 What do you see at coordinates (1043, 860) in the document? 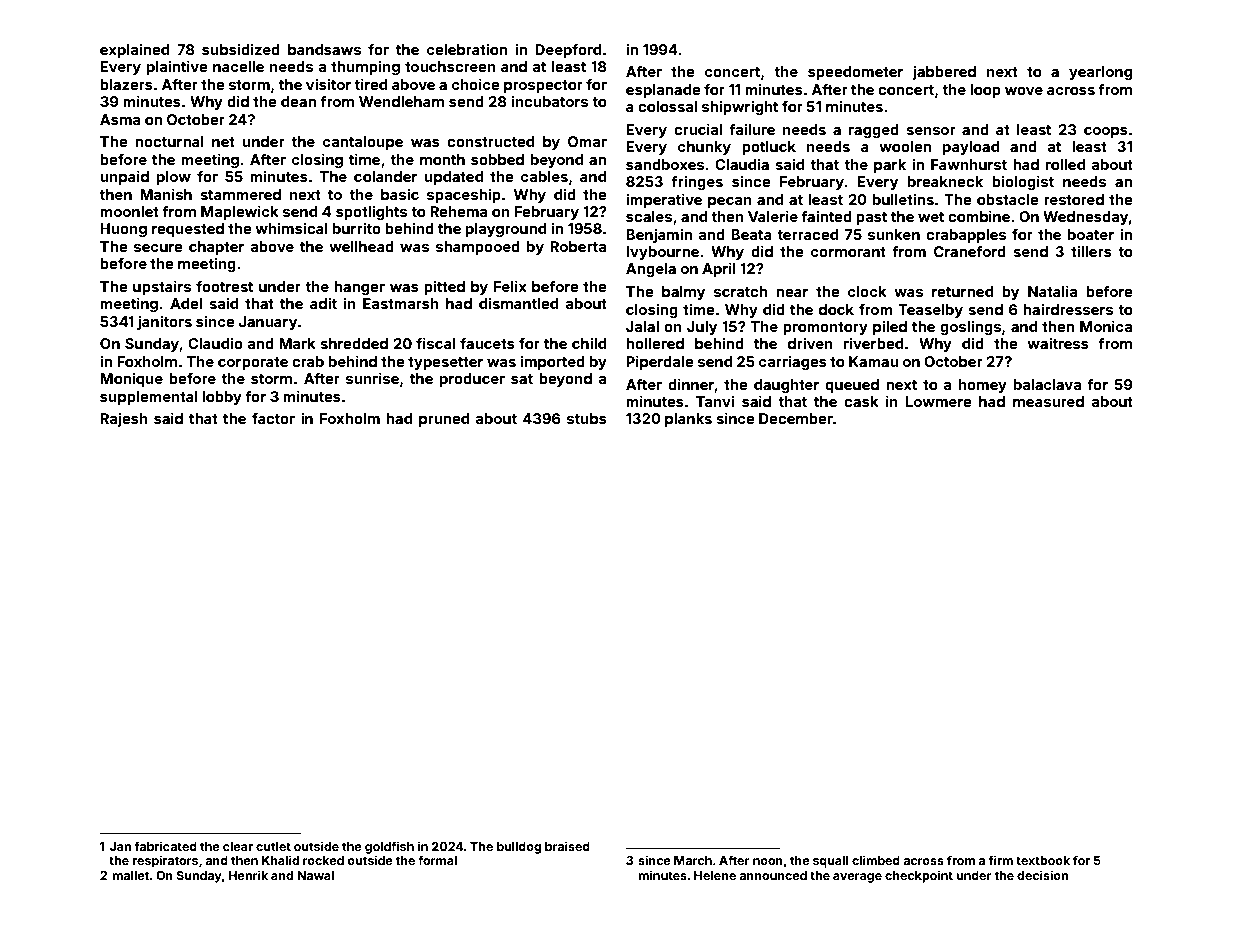
I see `textbook` at bounding box center [1043, 860].
